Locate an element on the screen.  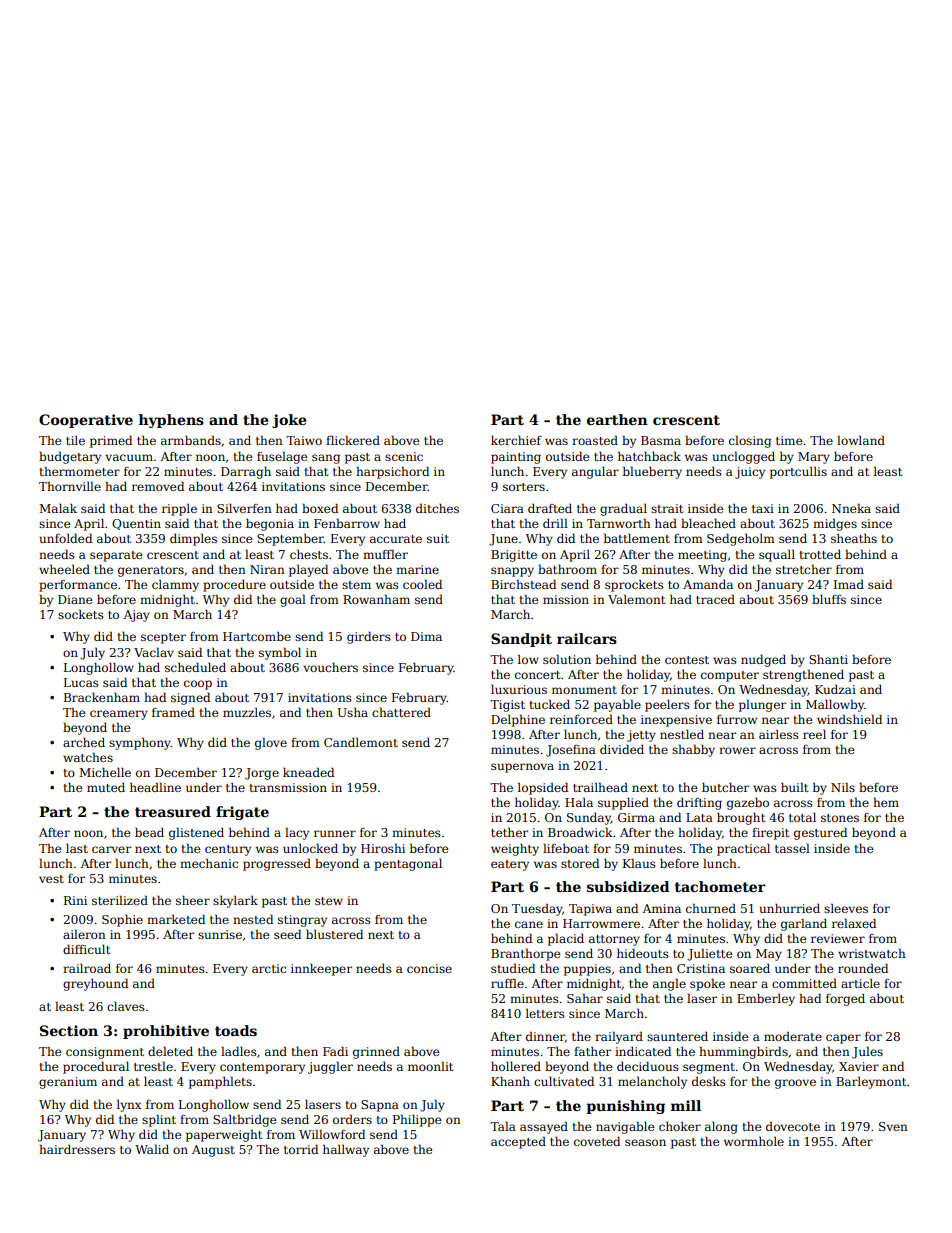
muted is located at coordinates (106, 787).
